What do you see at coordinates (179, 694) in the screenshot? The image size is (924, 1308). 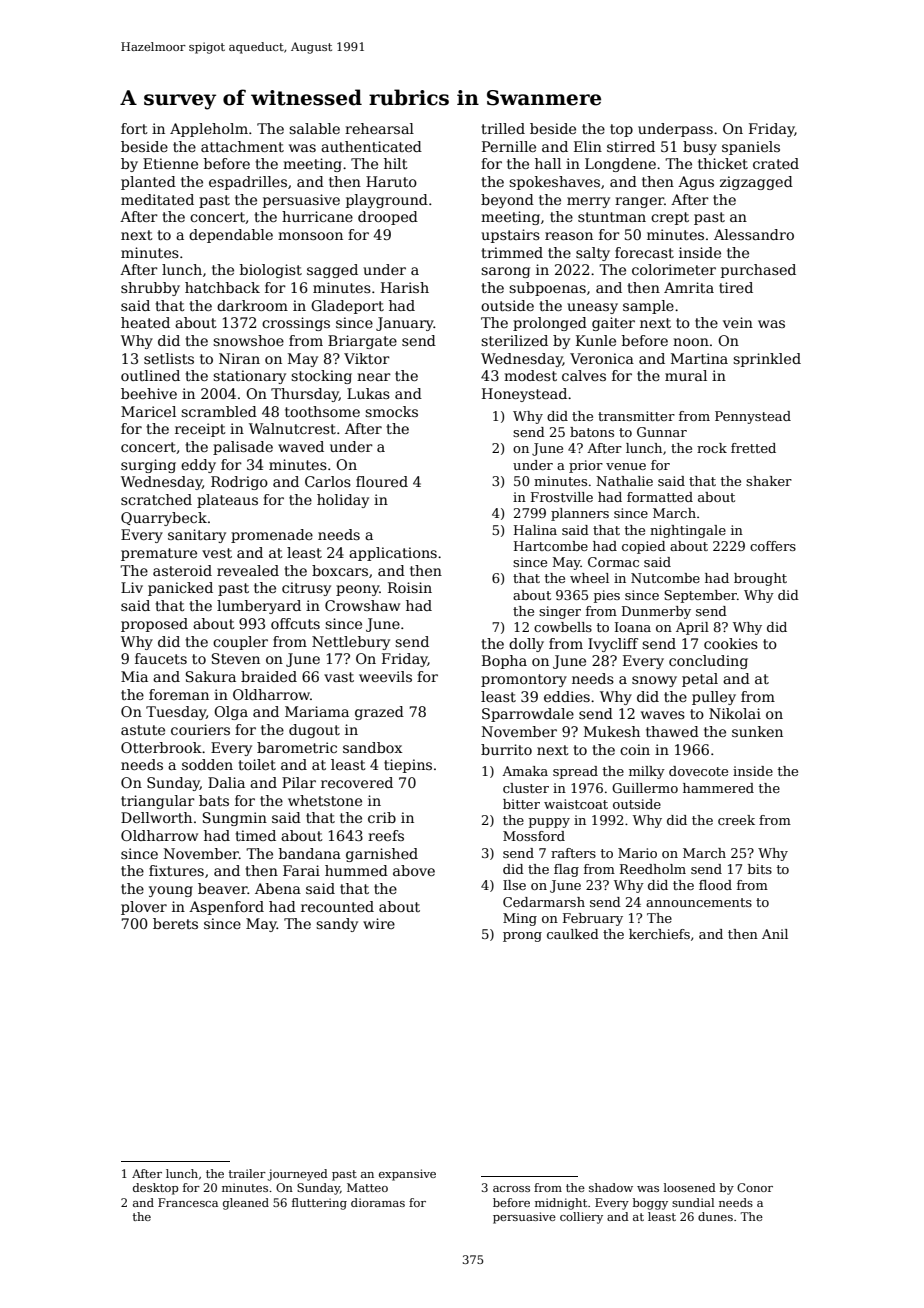 I see `foreman` at bounding box center [179, 694].
